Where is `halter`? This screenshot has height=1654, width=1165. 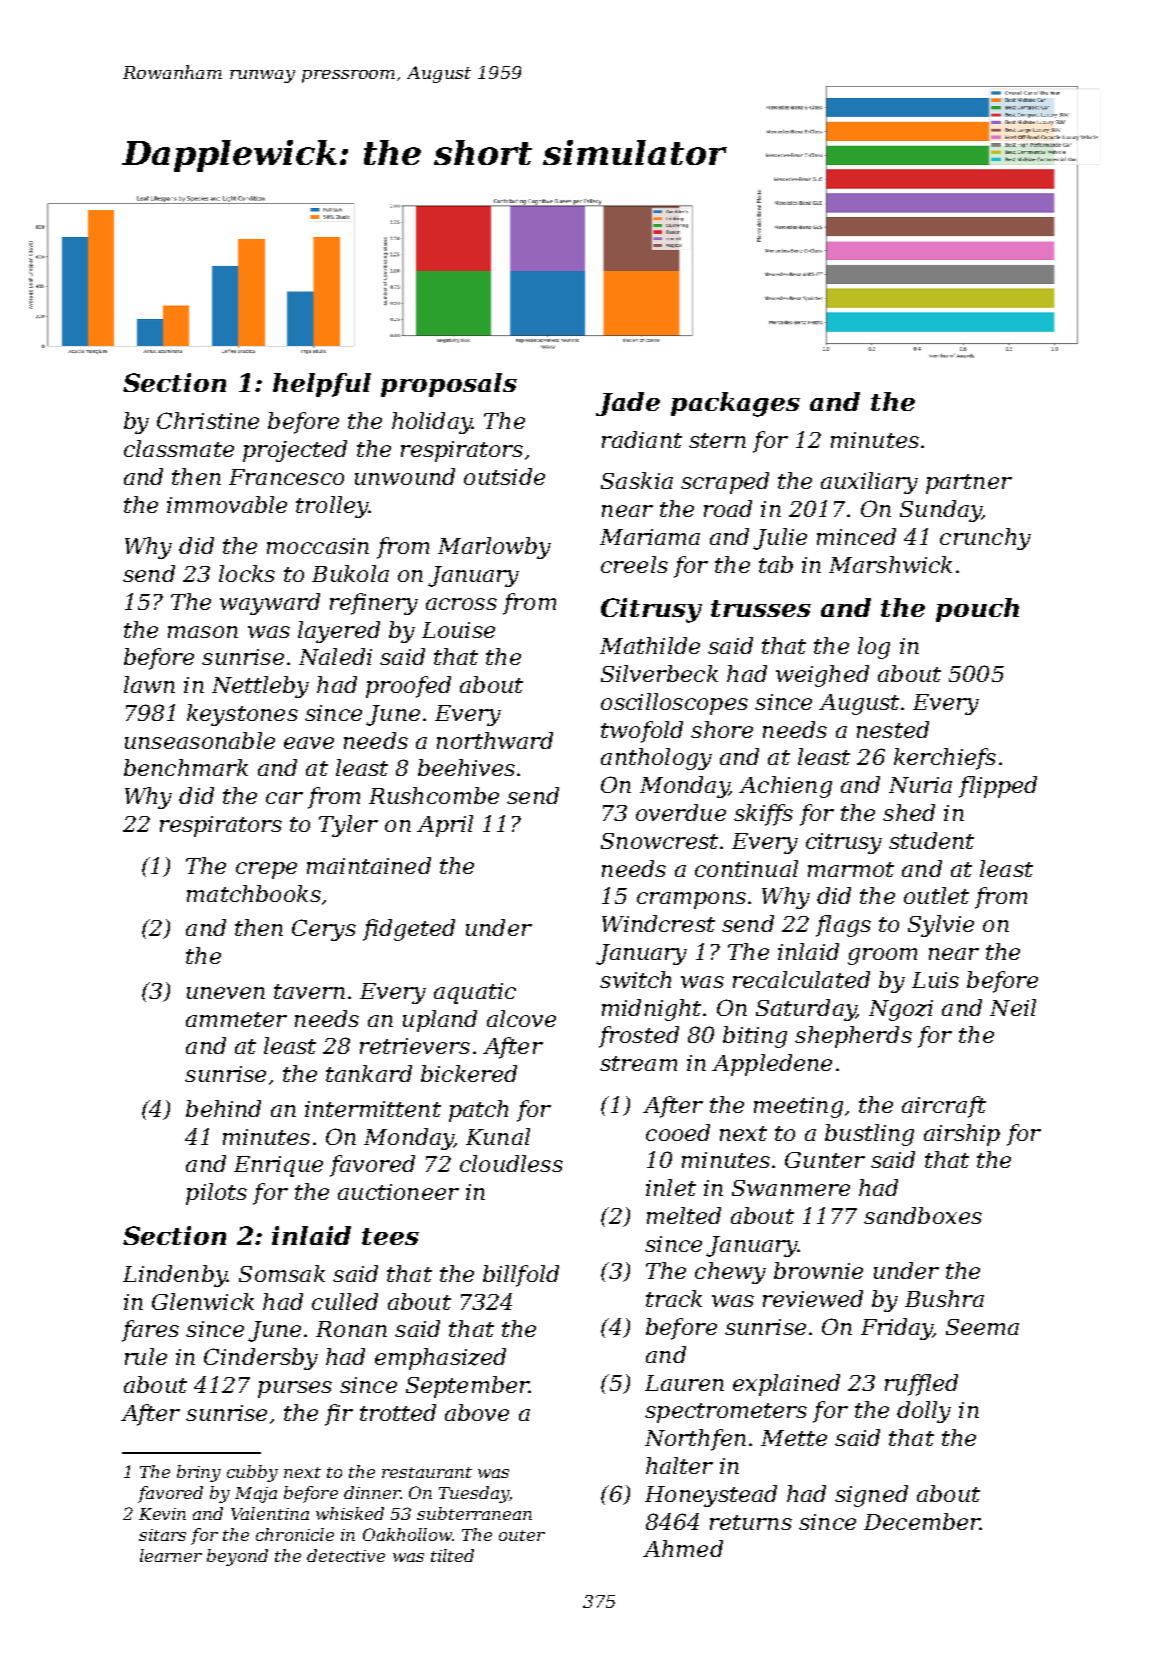
halter is located at coordinates (679, 1465).
